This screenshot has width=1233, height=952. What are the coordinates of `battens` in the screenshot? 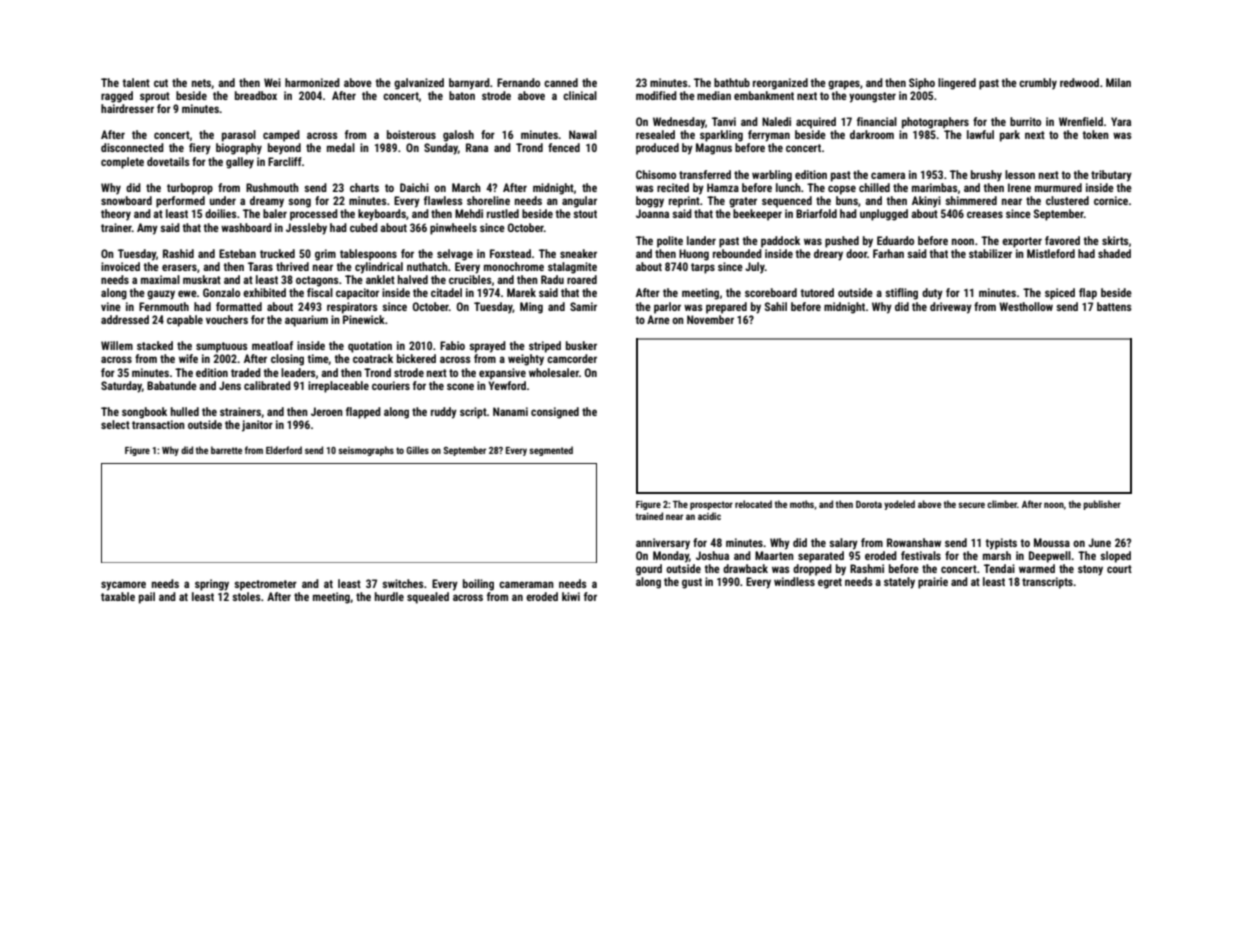 It's located at (1114, 306).
